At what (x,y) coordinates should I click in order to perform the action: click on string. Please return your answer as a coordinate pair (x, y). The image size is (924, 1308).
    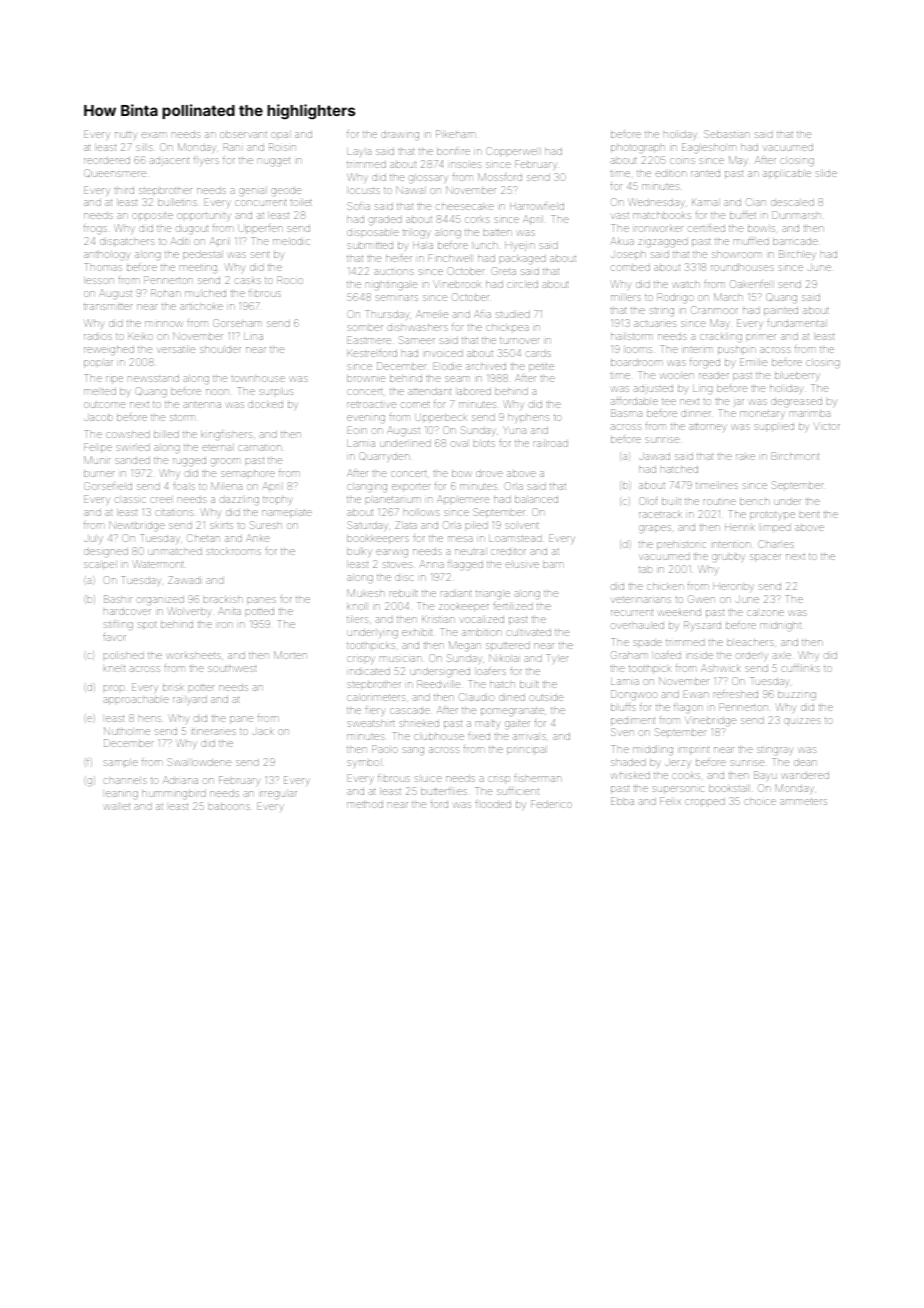
    Looking at the image, I should click on (661, 312).
